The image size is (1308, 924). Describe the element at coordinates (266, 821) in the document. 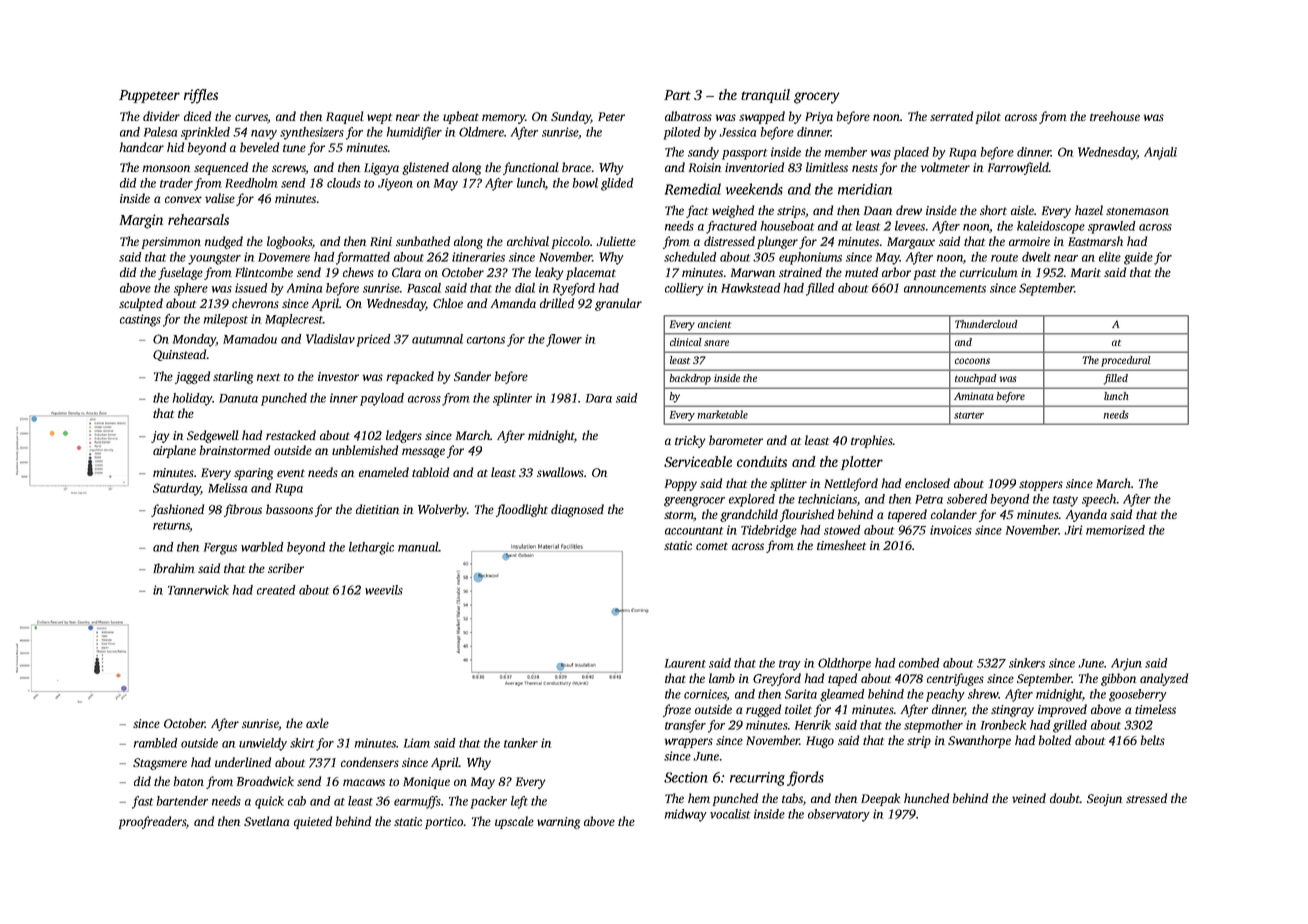

I see `Svetlana` at that location.
